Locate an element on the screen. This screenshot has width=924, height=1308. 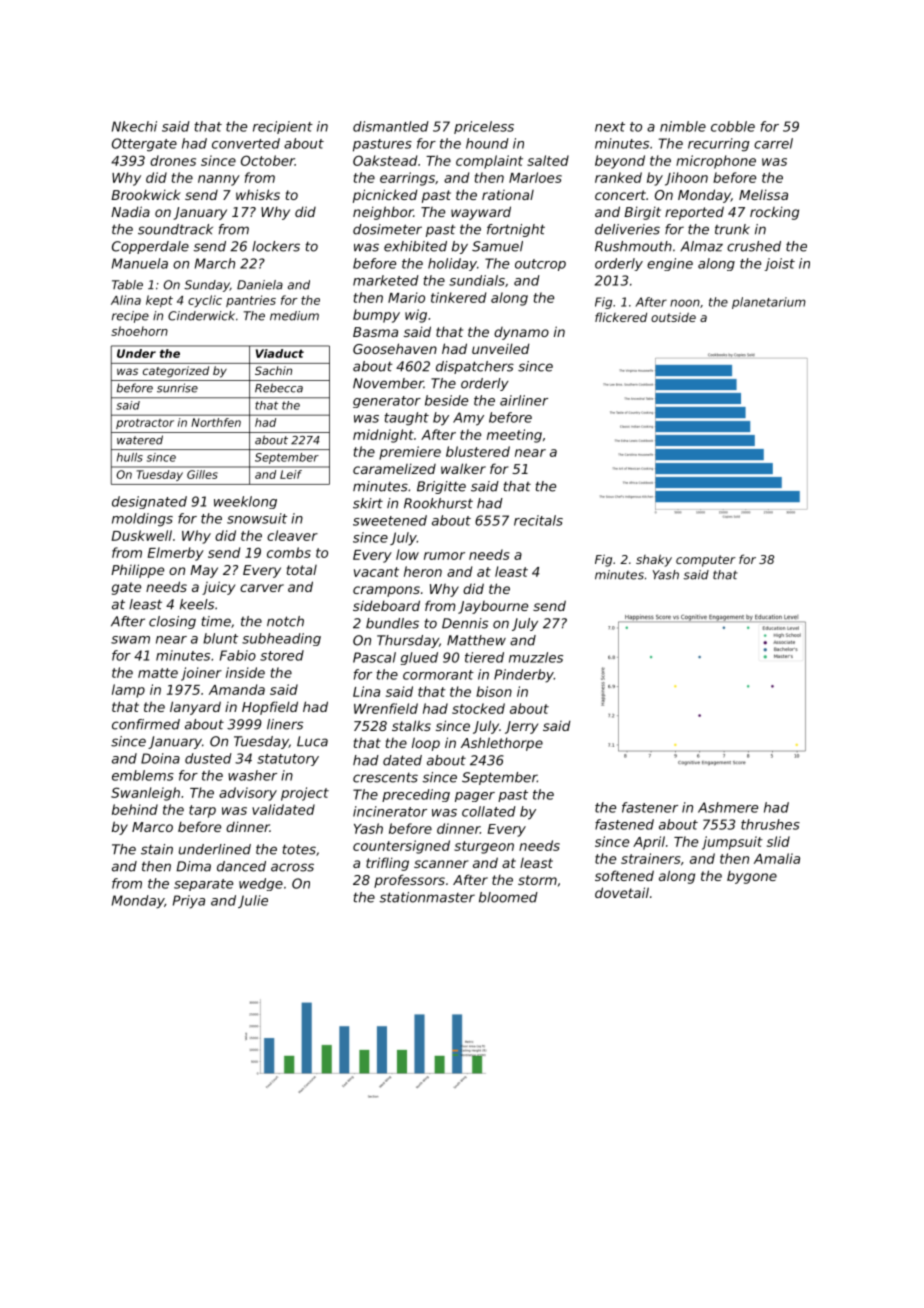
marketed is located at coordinates (386, 280).
